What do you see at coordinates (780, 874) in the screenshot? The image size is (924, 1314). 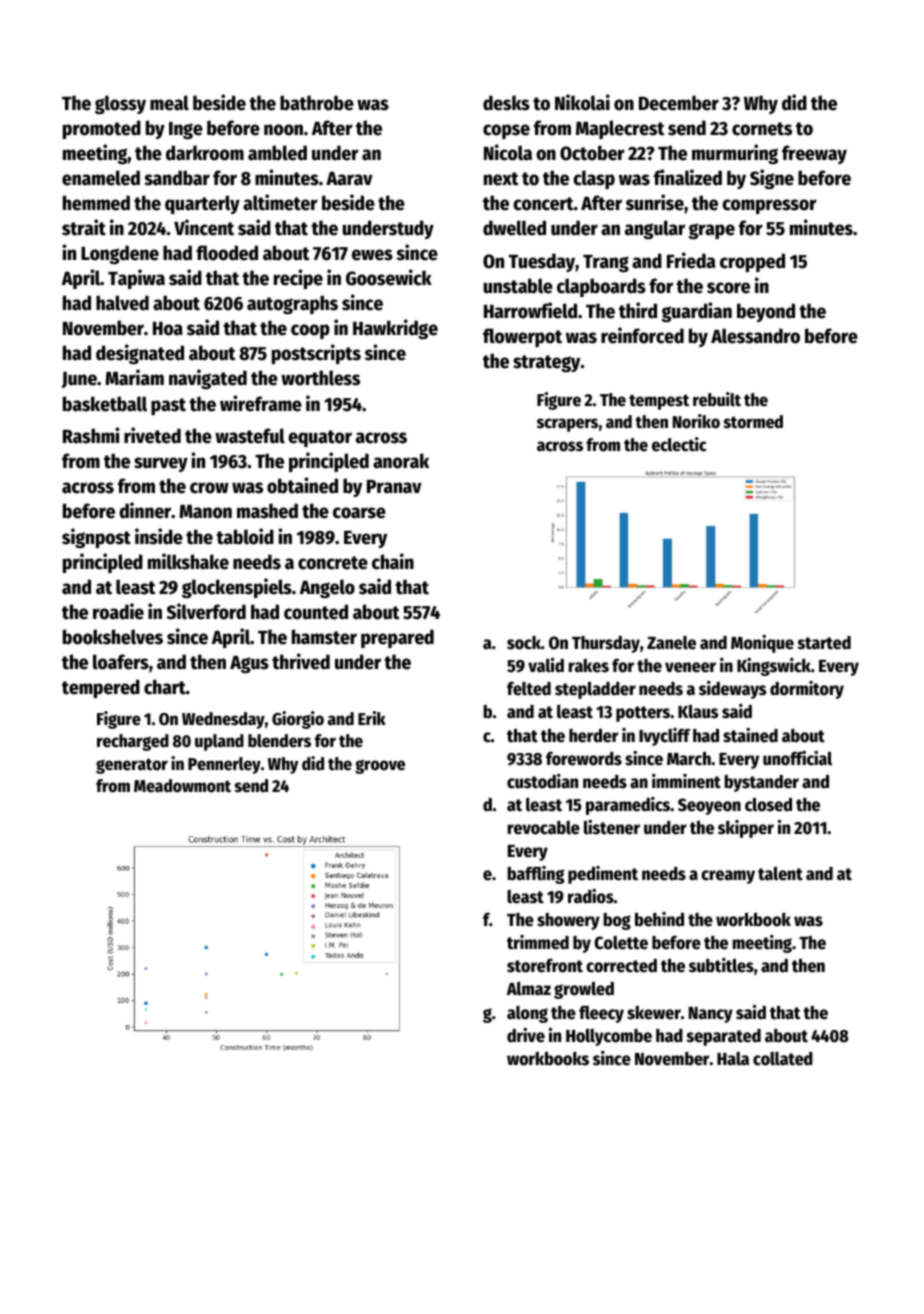 I see `talent` at bounding box center [780, 874].
